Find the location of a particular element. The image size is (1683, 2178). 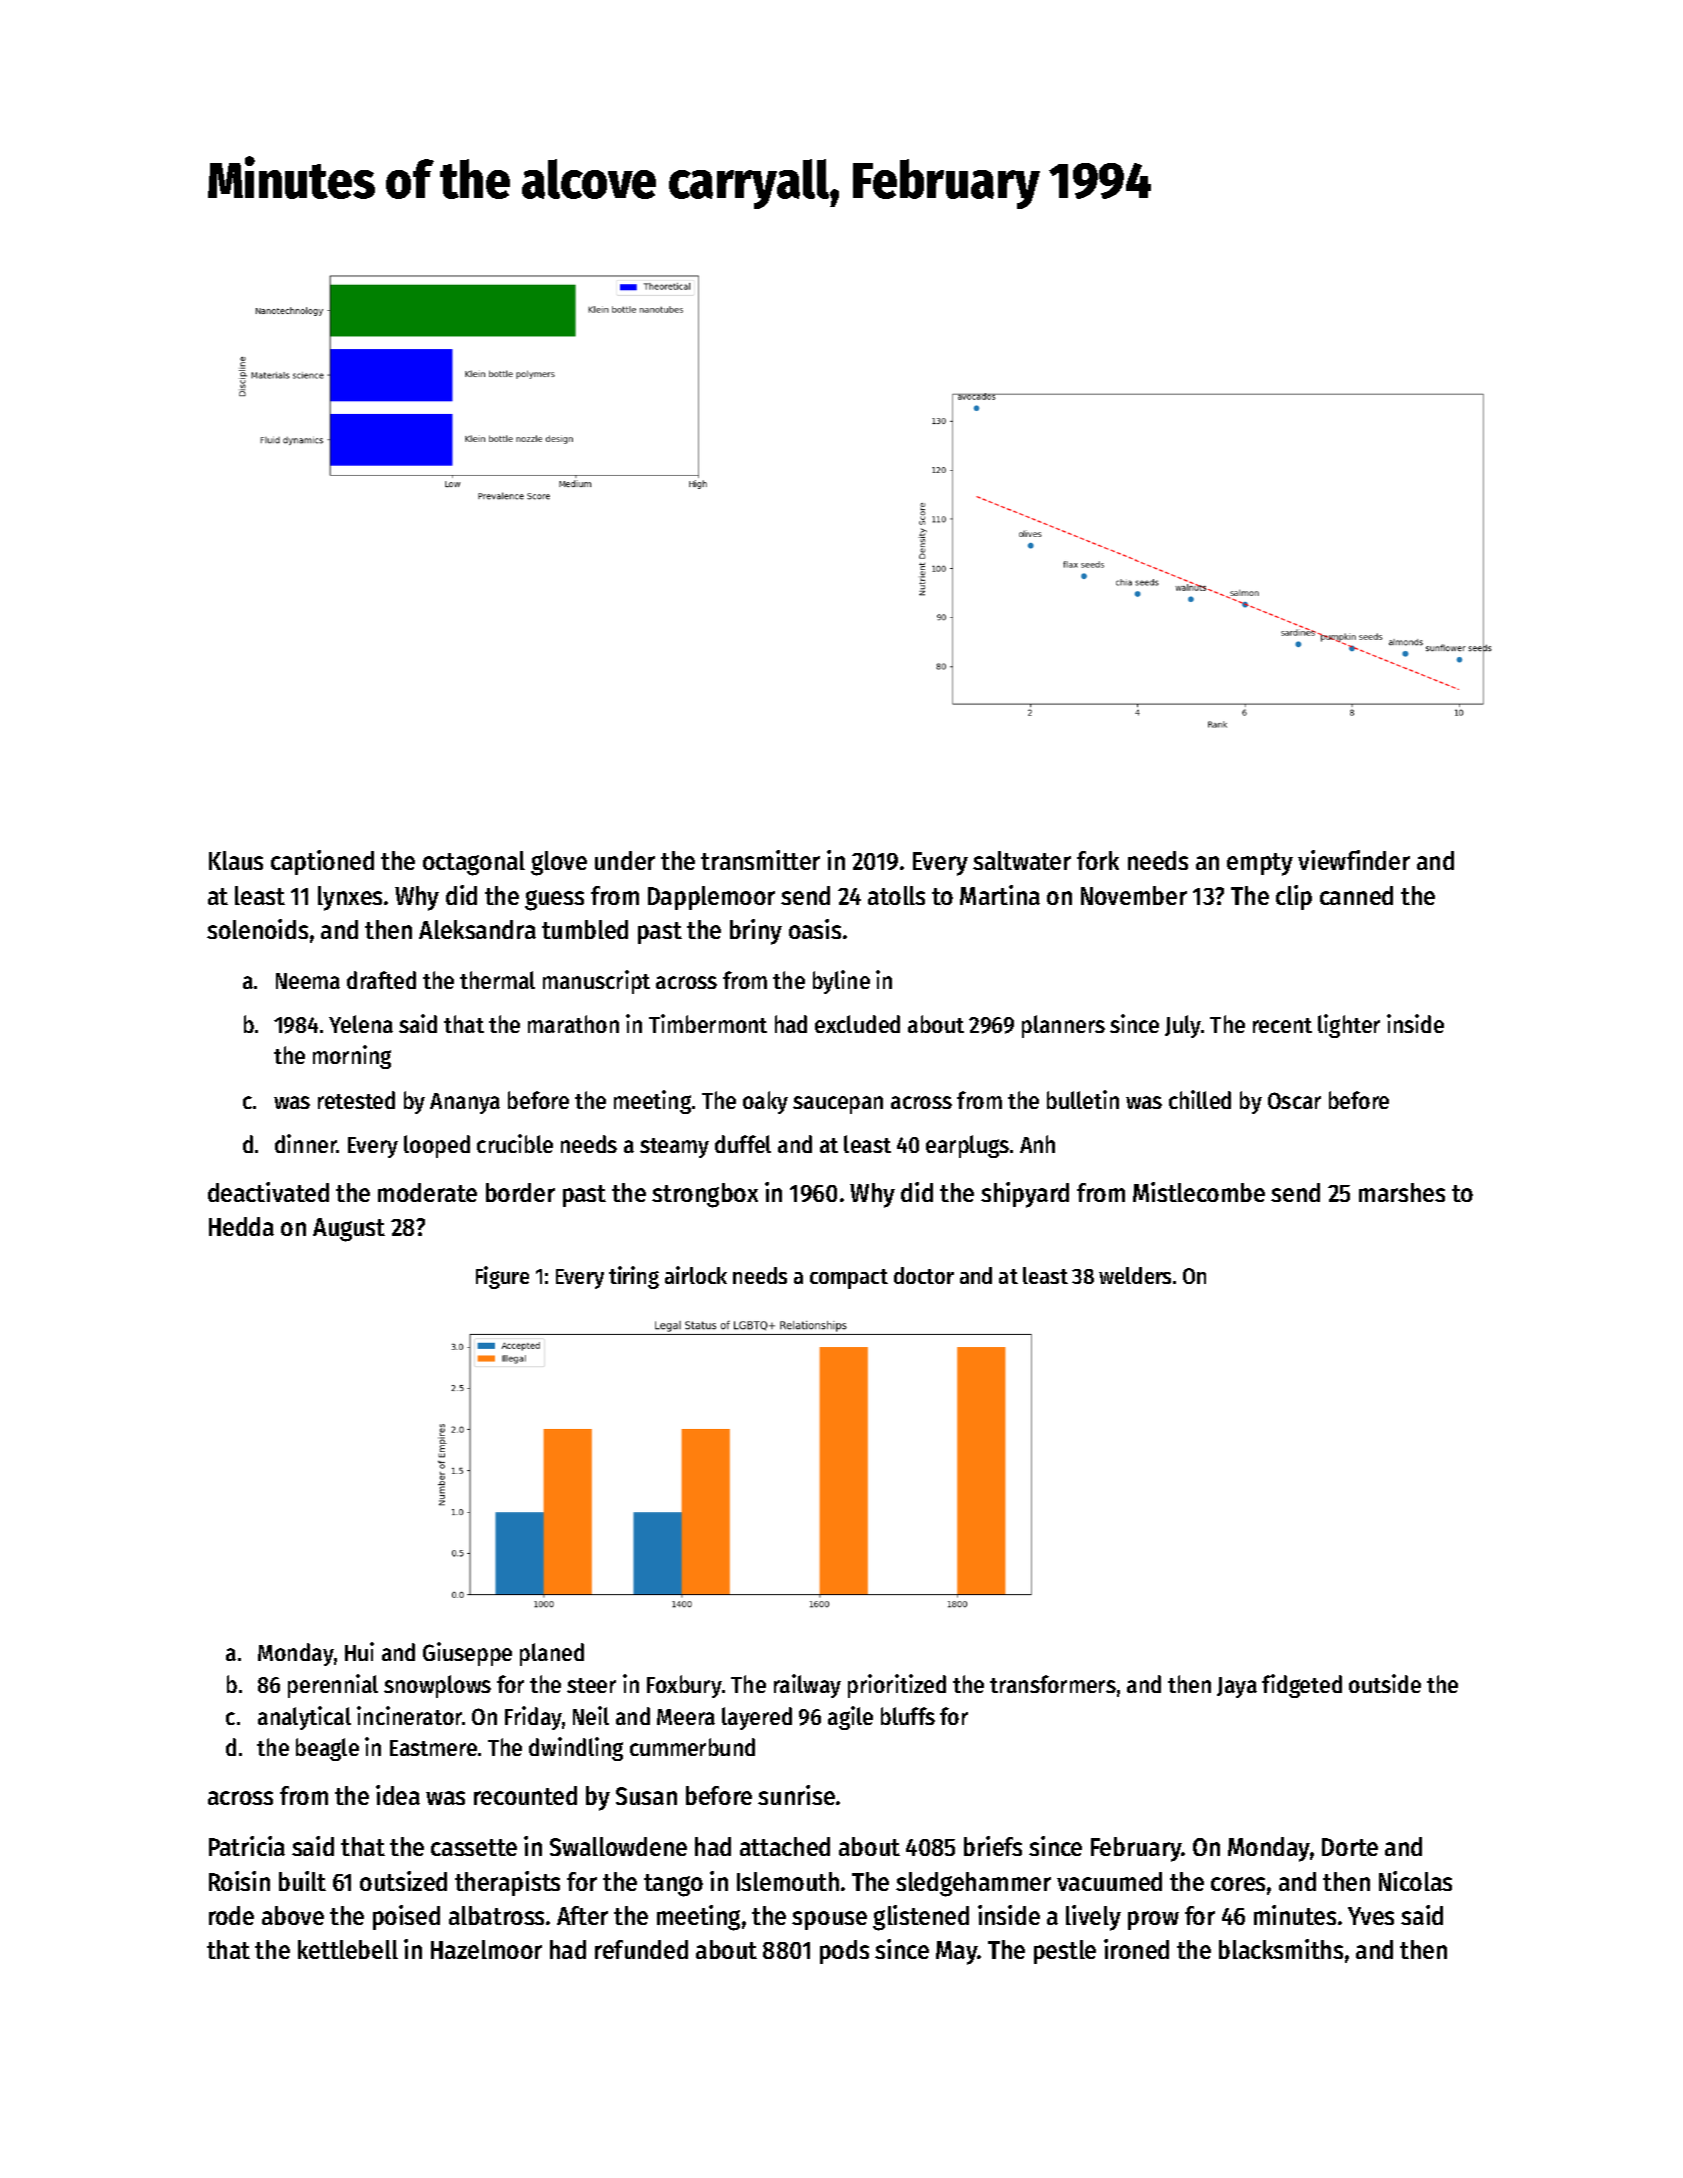

Klaus is located at coordinates (236, 860).
